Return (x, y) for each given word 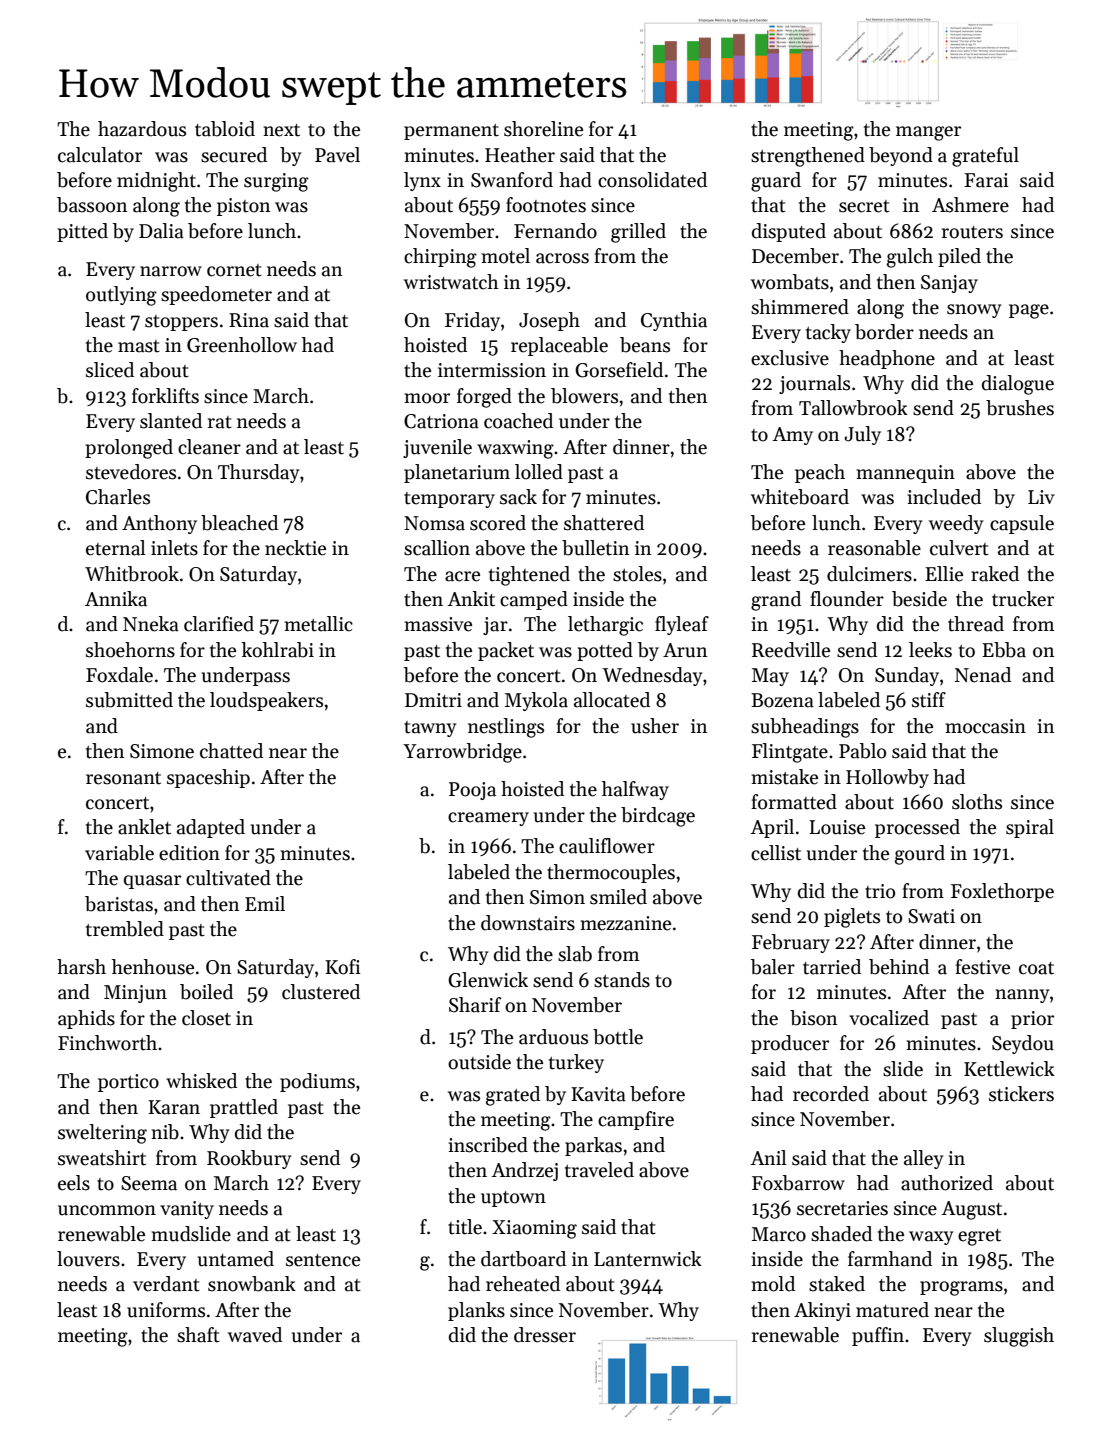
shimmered (800, 307)
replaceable (559, 346)
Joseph (549, 321)
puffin (878, 1336)
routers (972, 232)
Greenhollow (242, 345)
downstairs (528, 923)
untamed (236, 1259)
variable (119, 853)
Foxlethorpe (1002, 892)
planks (476, 1311)
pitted (82, 232)
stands (622, 980)
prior (1032, 1020)
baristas (119, 904)
